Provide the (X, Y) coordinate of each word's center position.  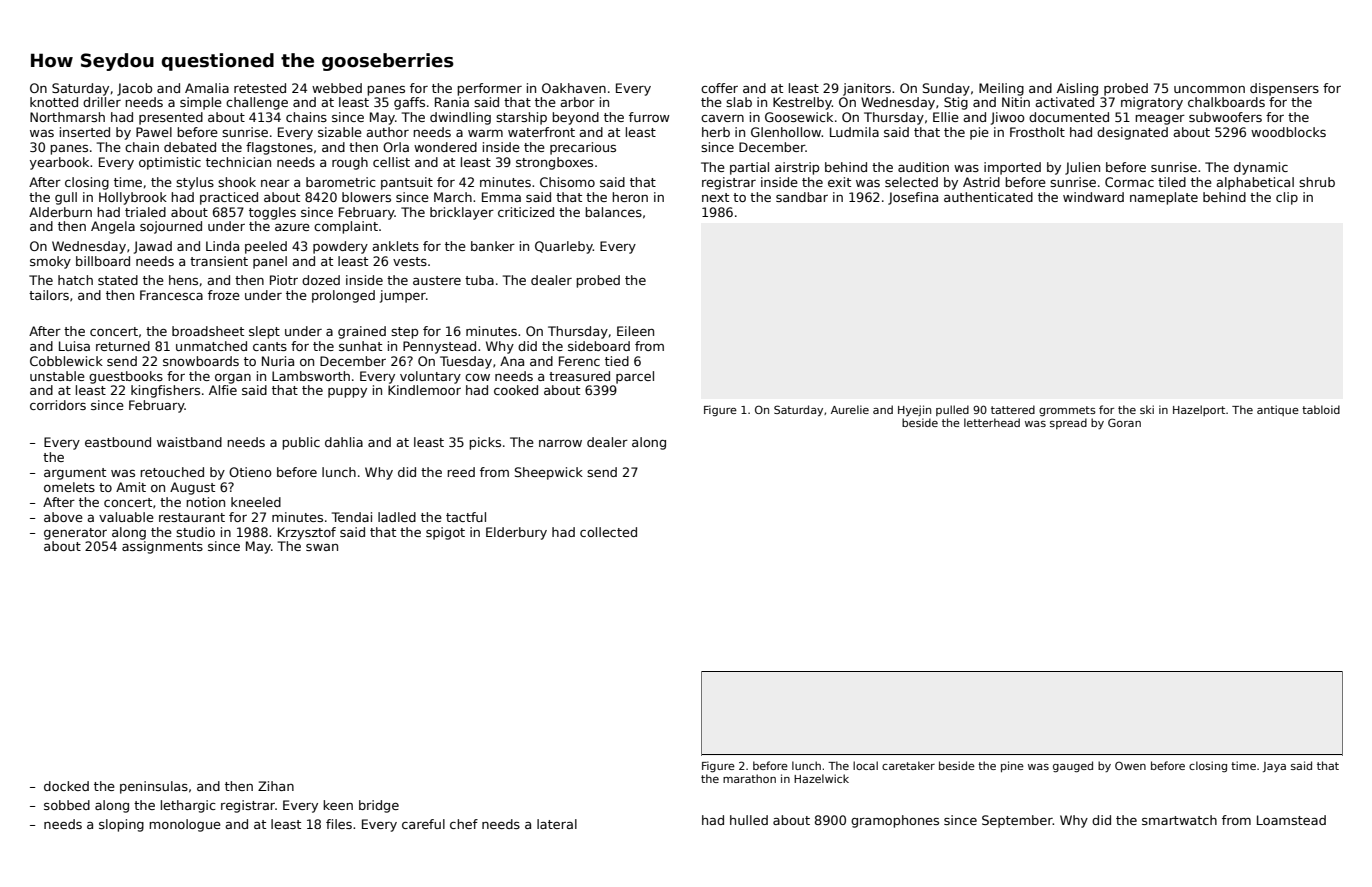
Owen (1130, 765)
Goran (1124, 422)
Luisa (74, 346)
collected (608, 532)
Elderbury (516, 533)
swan (322, 547)
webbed (337, 88)
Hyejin (914, 410)
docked (66, 786)
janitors (867, 89)
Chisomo (567, 182)
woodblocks (1288, 132)
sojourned (171, 227)
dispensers (1284, 89)
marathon (749, 778)
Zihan (276, 786)
